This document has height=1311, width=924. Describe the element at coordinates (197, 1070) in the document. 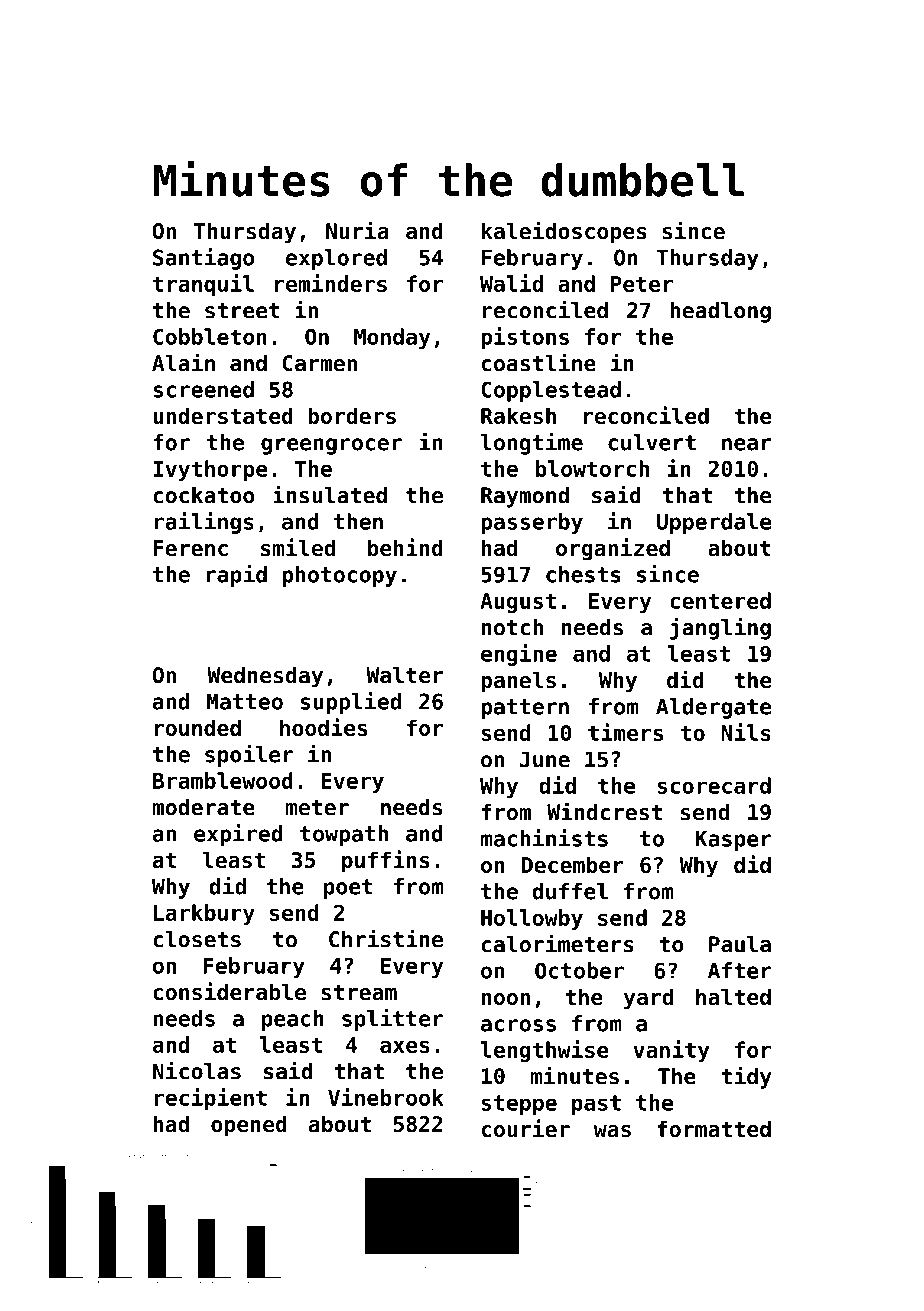

I see `Nicolas` at that location.
